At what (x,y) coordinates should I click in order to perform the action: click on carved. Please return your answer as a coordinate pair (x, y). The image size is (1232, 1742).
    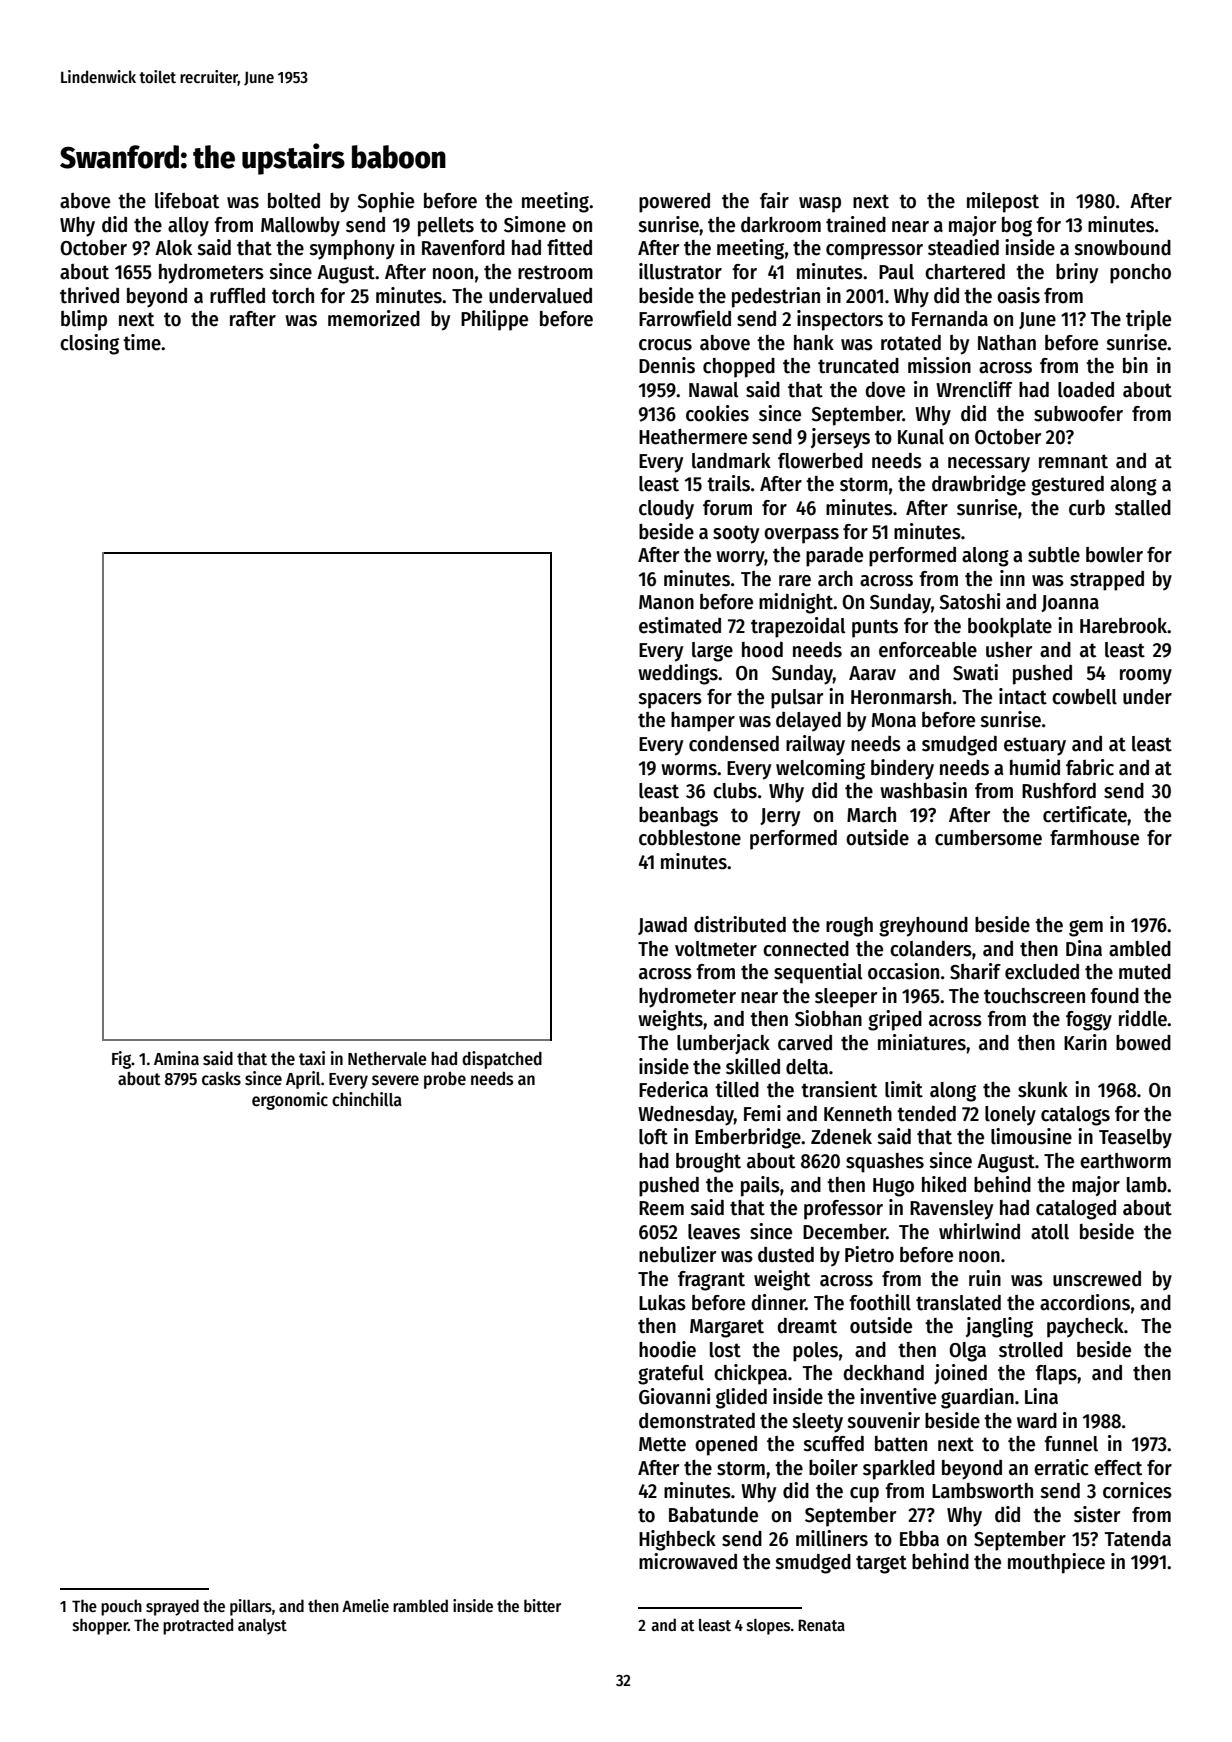
    Looking at the image, I should click on (805, 1043).
